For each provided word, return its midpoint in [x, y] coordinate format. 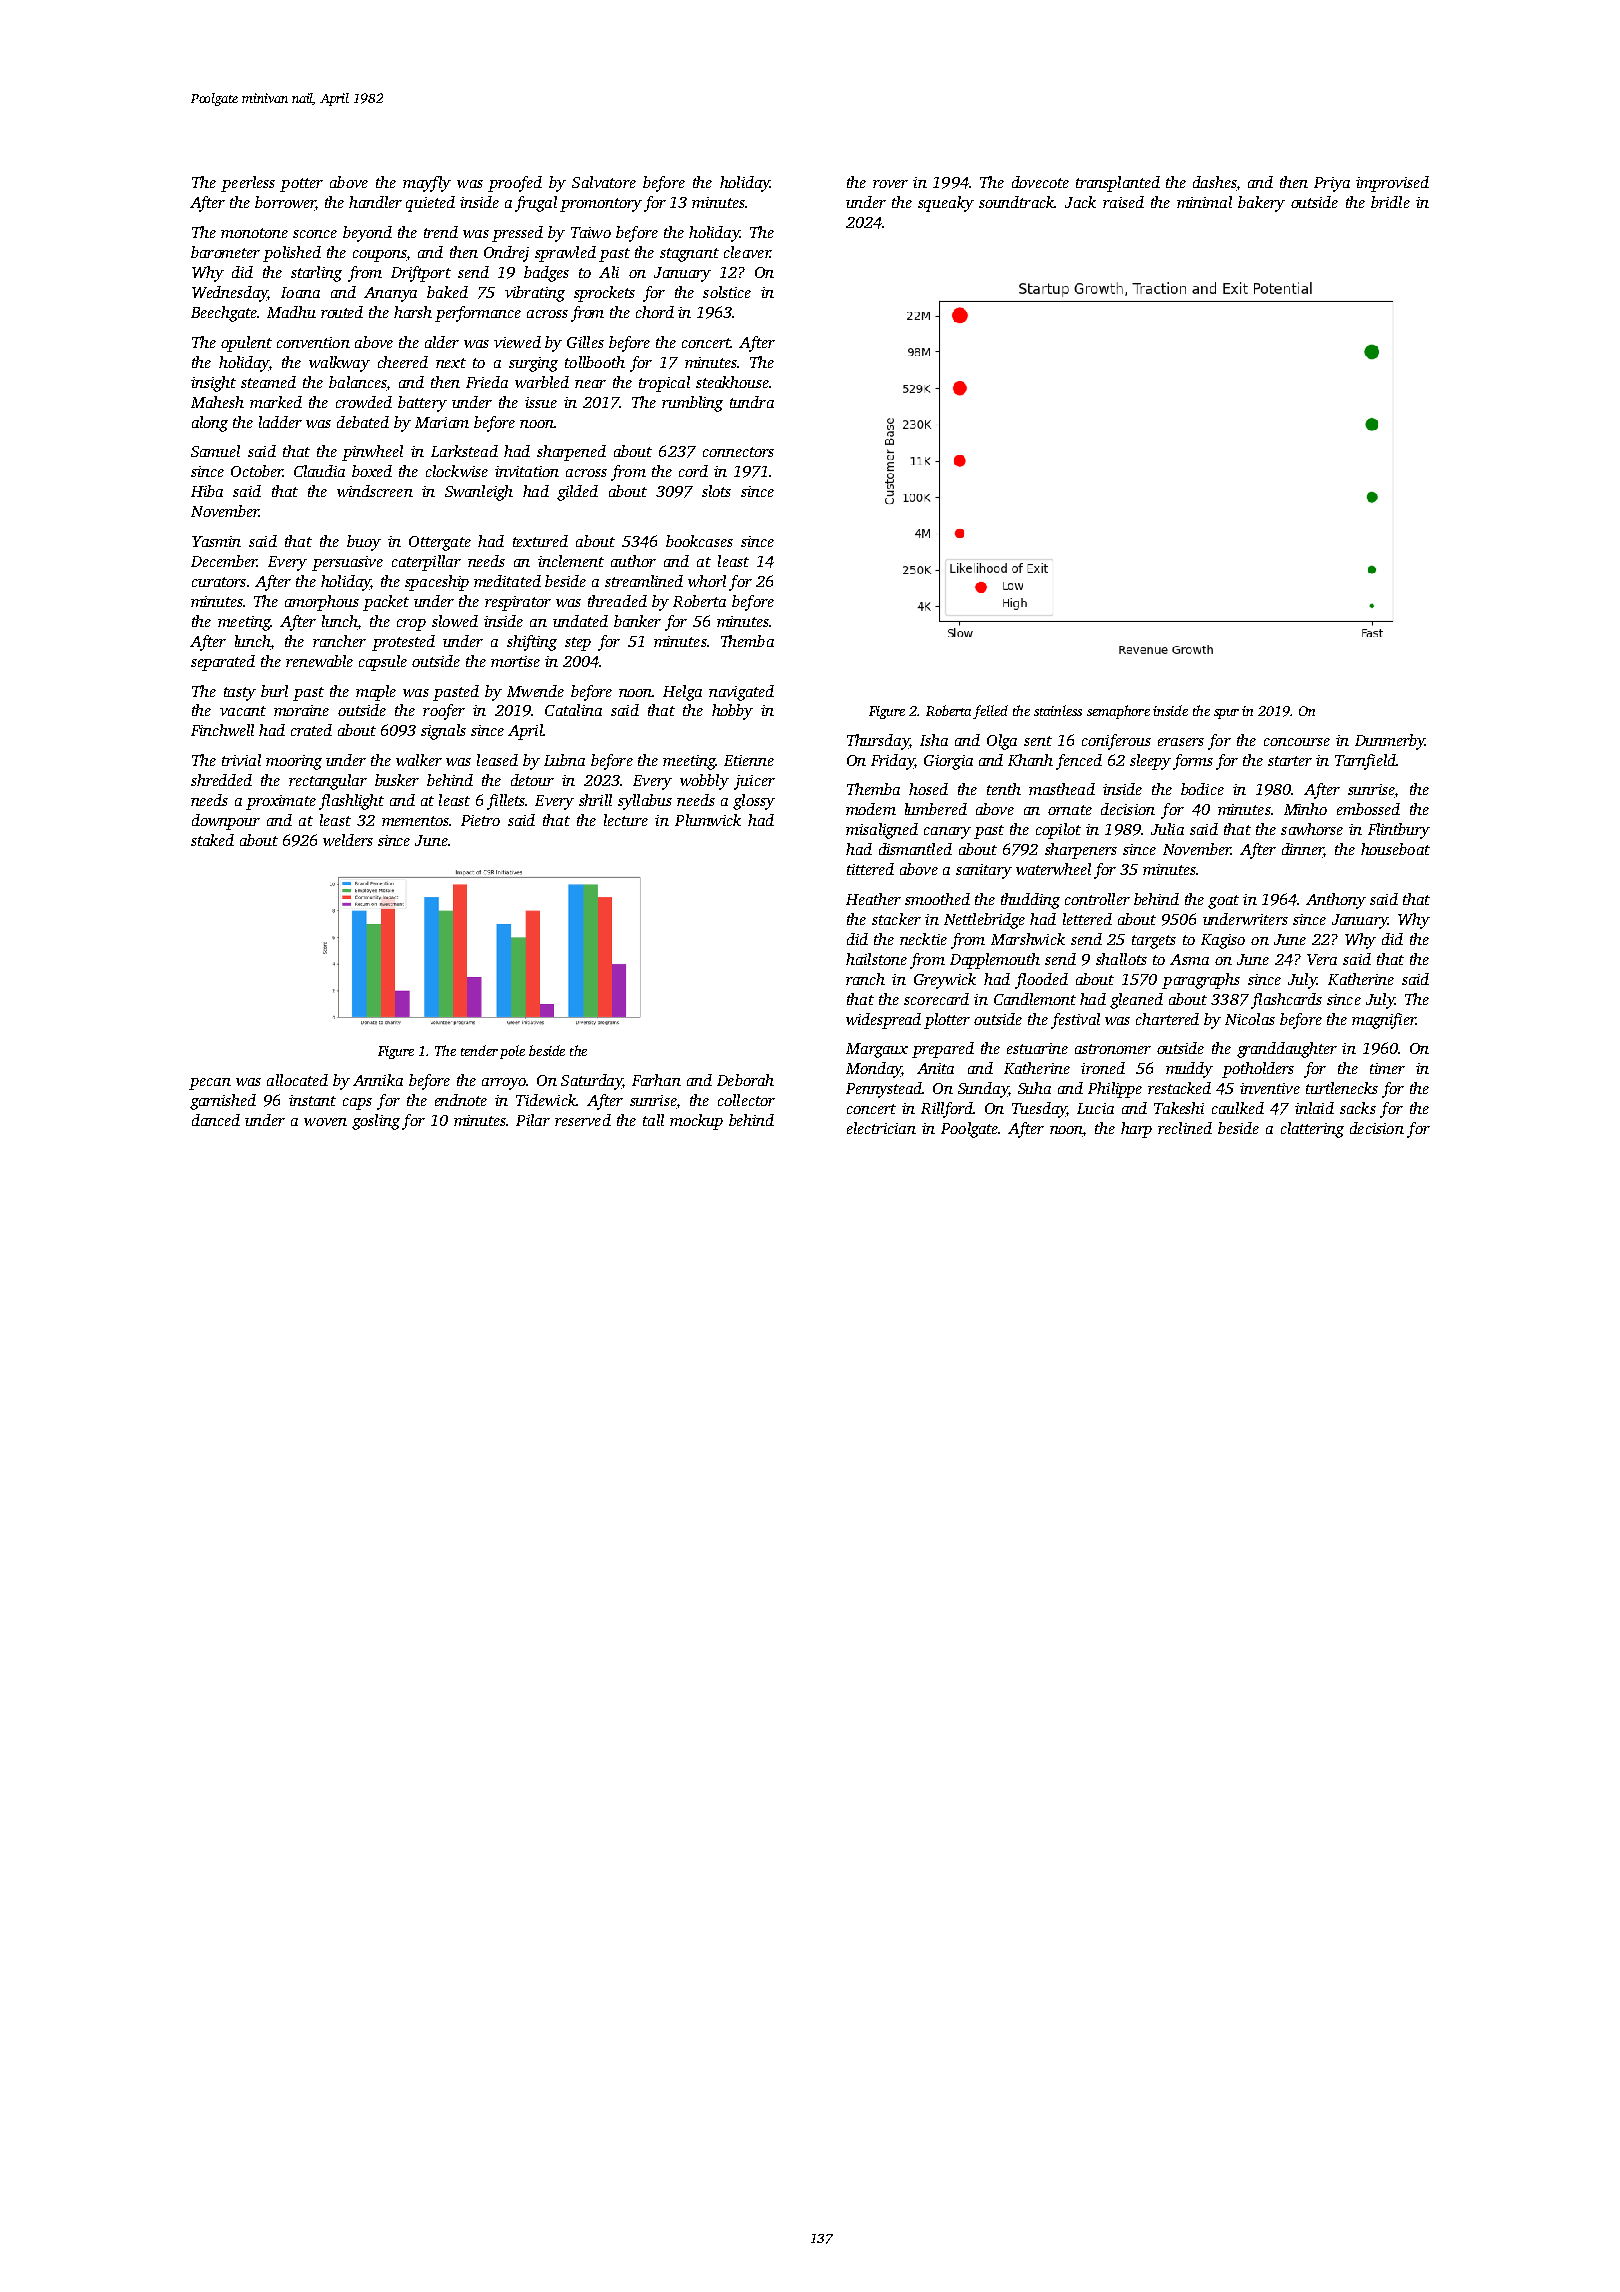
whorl [707, 581]
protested [403, 643]
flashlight [351, 802]
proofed [515, 184]
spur [1226, 714]
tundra [752, 402]
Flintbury [1399, 831]
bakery [1261, 204]
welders [348, 840]
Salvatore [604, 182]
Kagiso [1223, 941]
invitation [527, 471]
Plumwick [708, 820]
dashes [1214, 182]
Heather [873, 899]
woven [325, 1122]
